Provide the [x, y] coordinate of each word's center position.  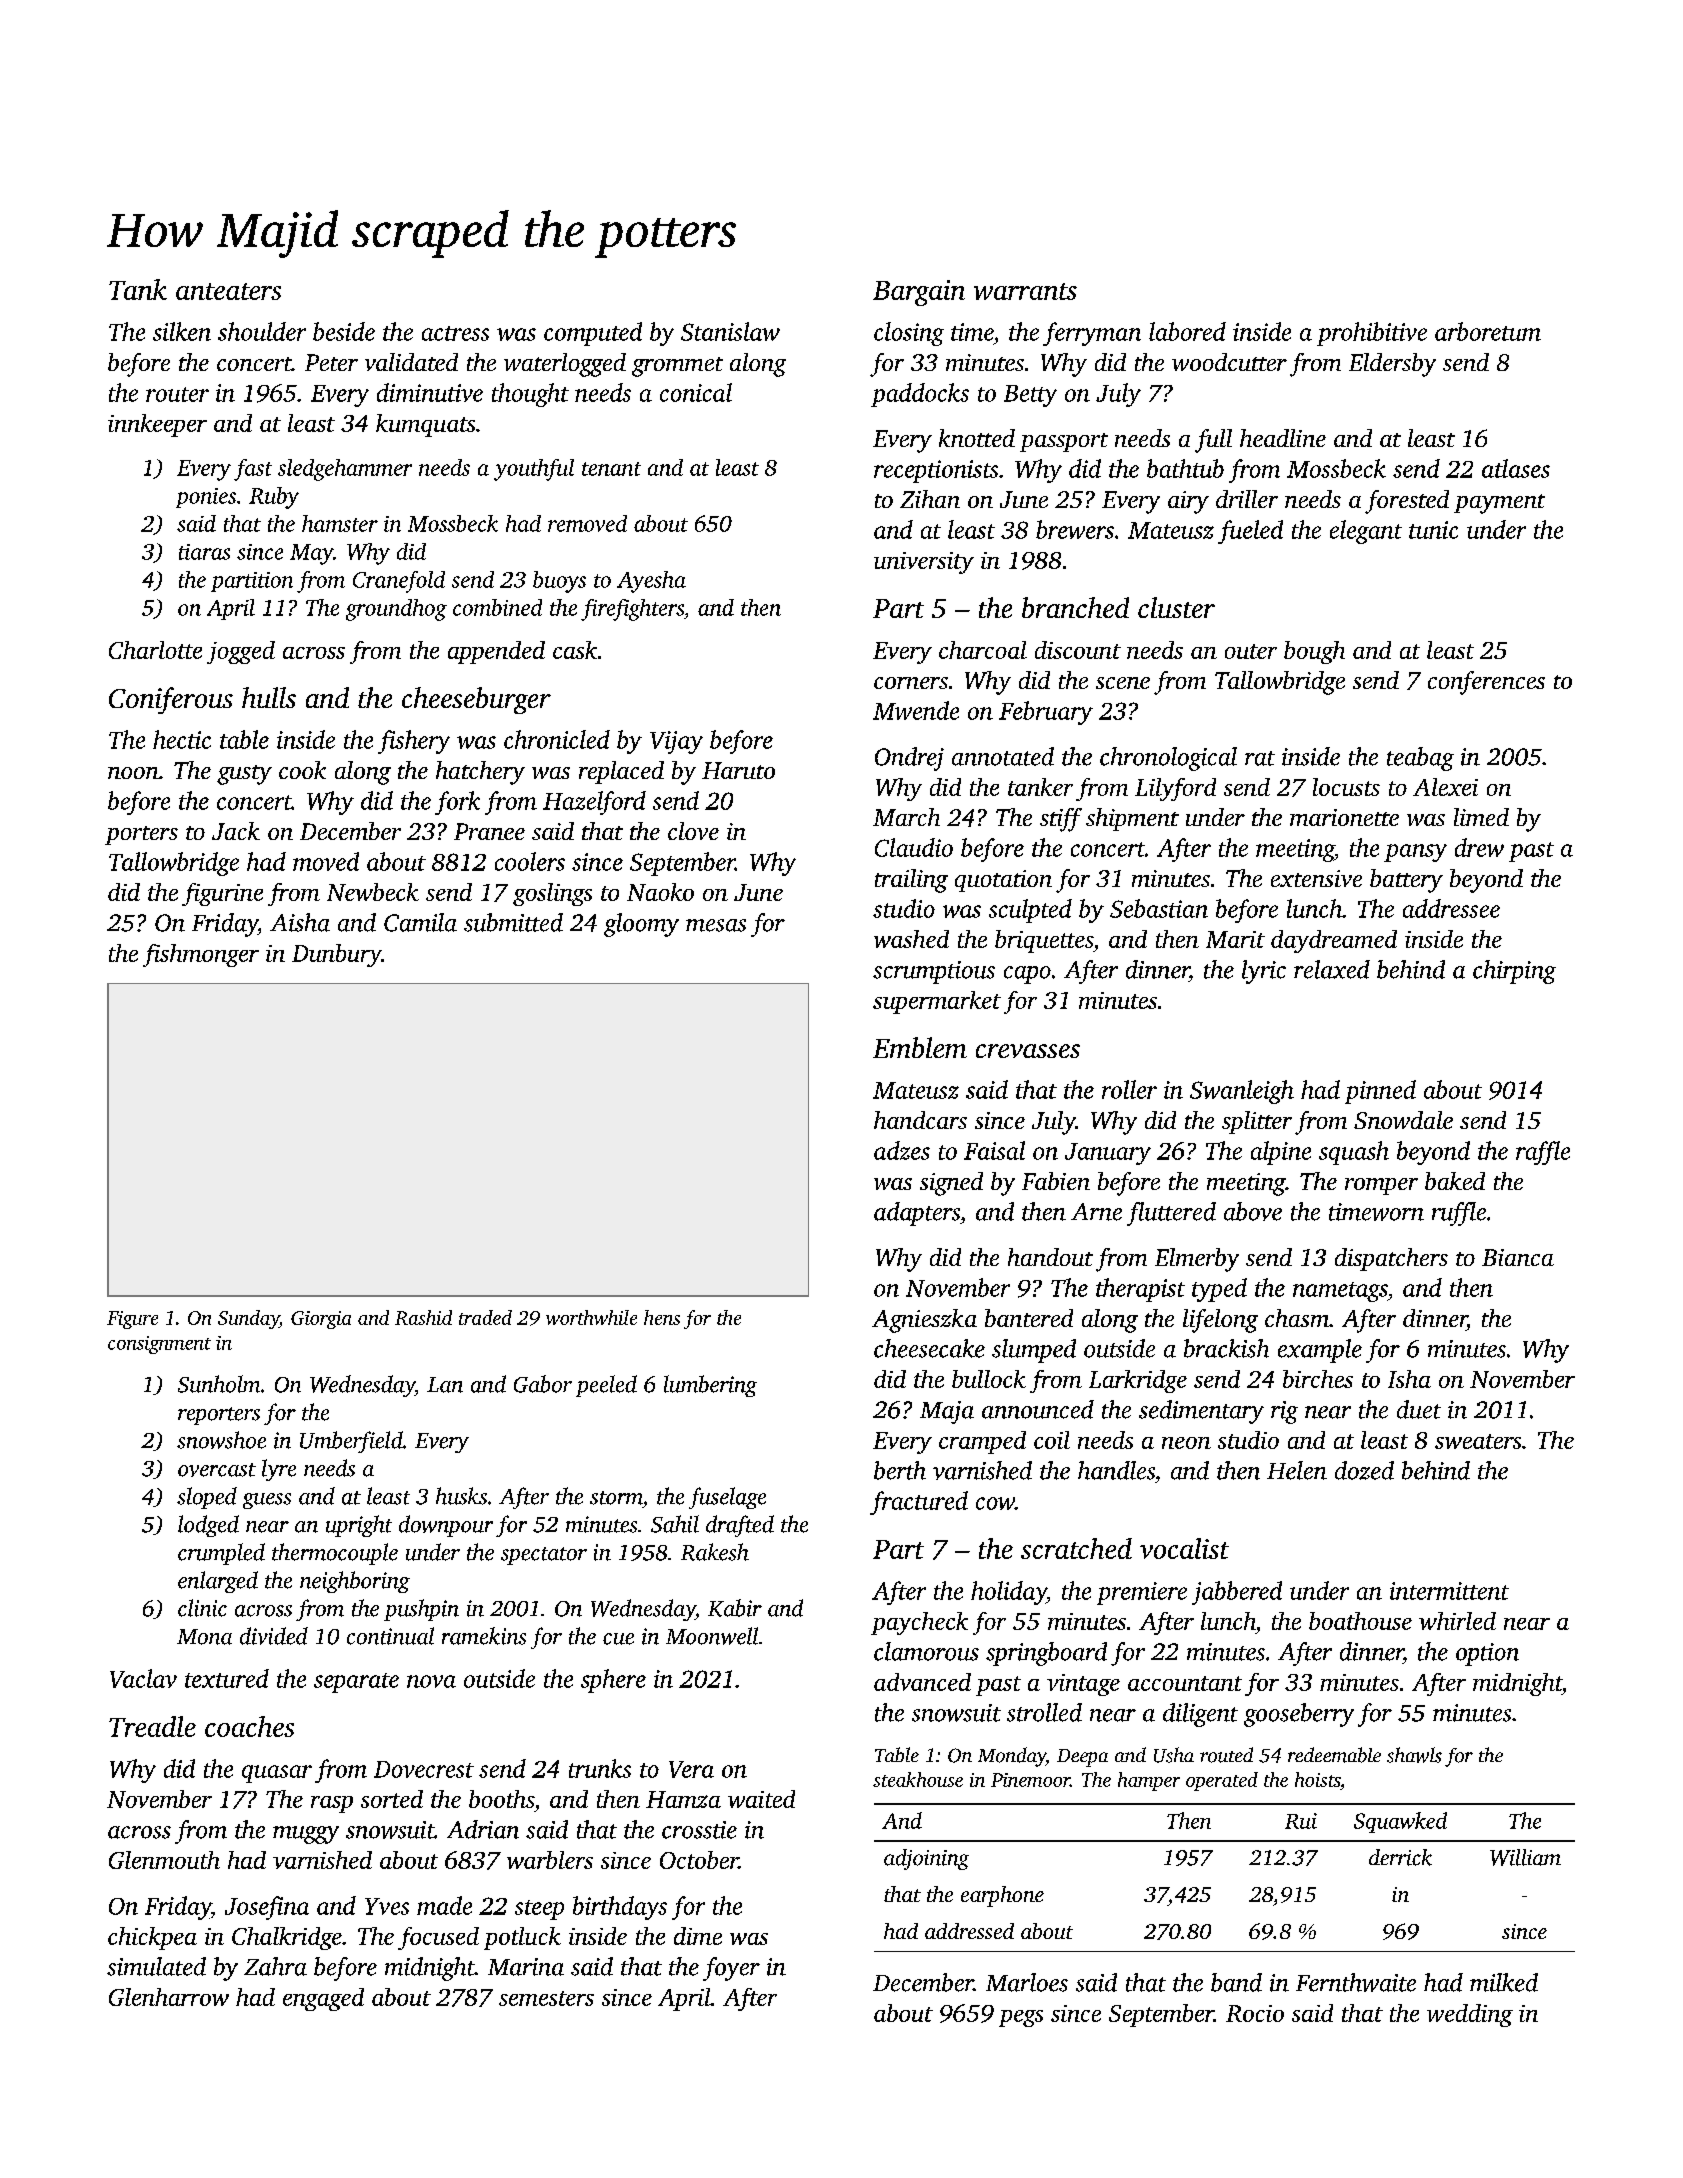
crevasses [1028, 1051]
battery [1406, 881]
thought [530, 395]
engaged [323, 1999]
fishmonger [201, 955]
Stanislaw [730, 331]
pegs [1021, 2018]
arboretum [1488, 331]
